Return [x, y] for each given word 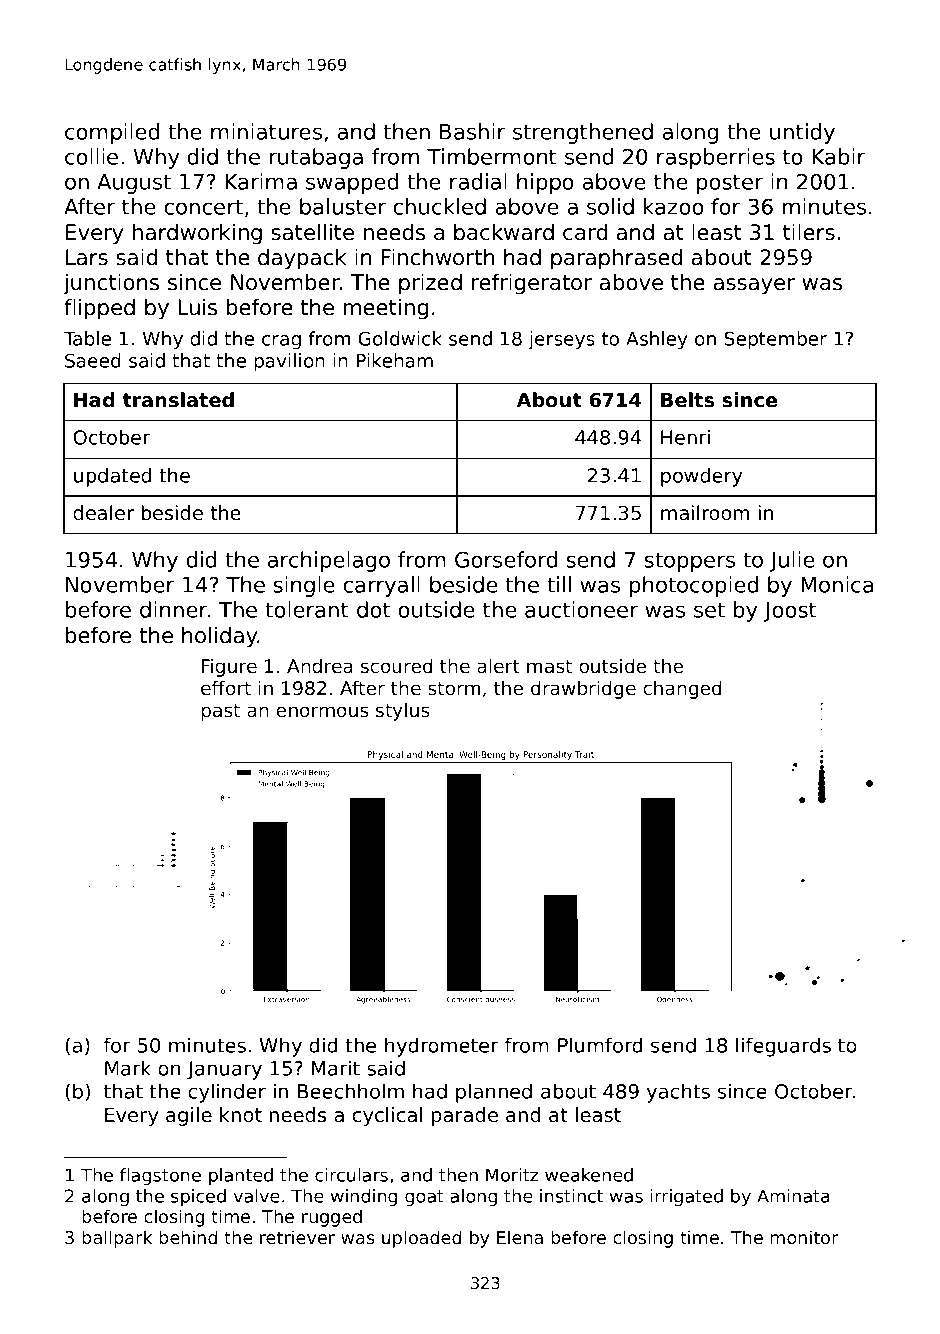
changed [682, 690]
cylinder [227, 1093]
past [220, 712]
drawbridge [583, 690]
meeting [386, 309]
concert [203, 207]
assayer [754, 286]
